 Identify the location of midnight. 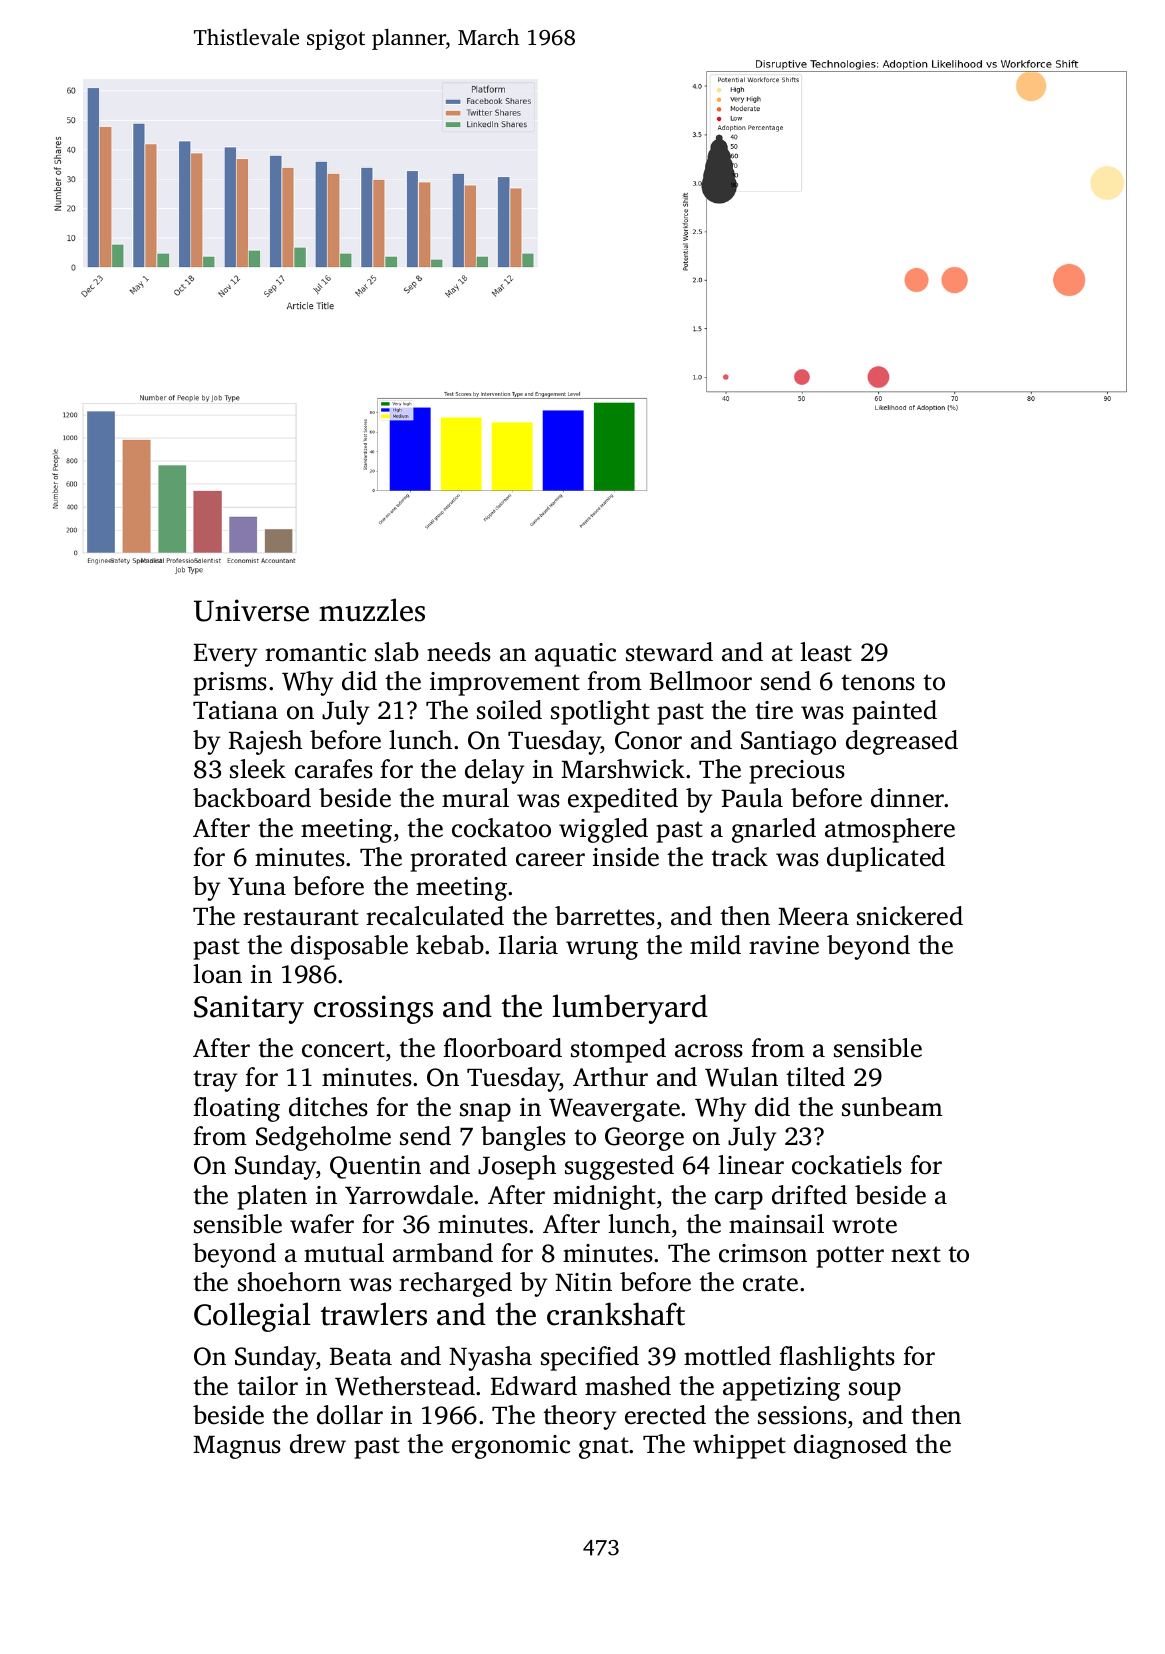
(604, 1197).
